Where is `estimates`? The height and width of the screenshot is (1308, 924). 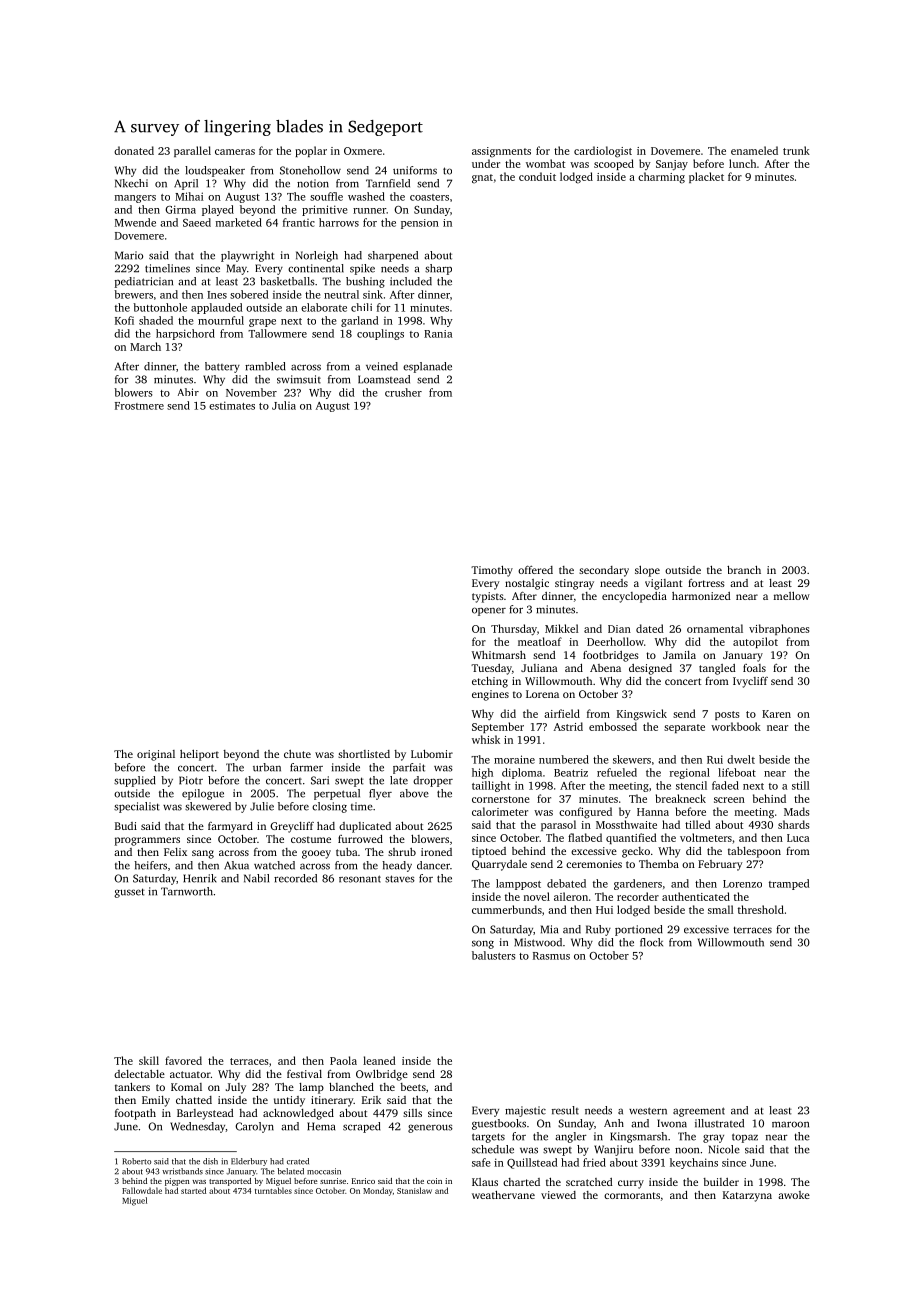
estimates is located at coordinates (232, 405).
